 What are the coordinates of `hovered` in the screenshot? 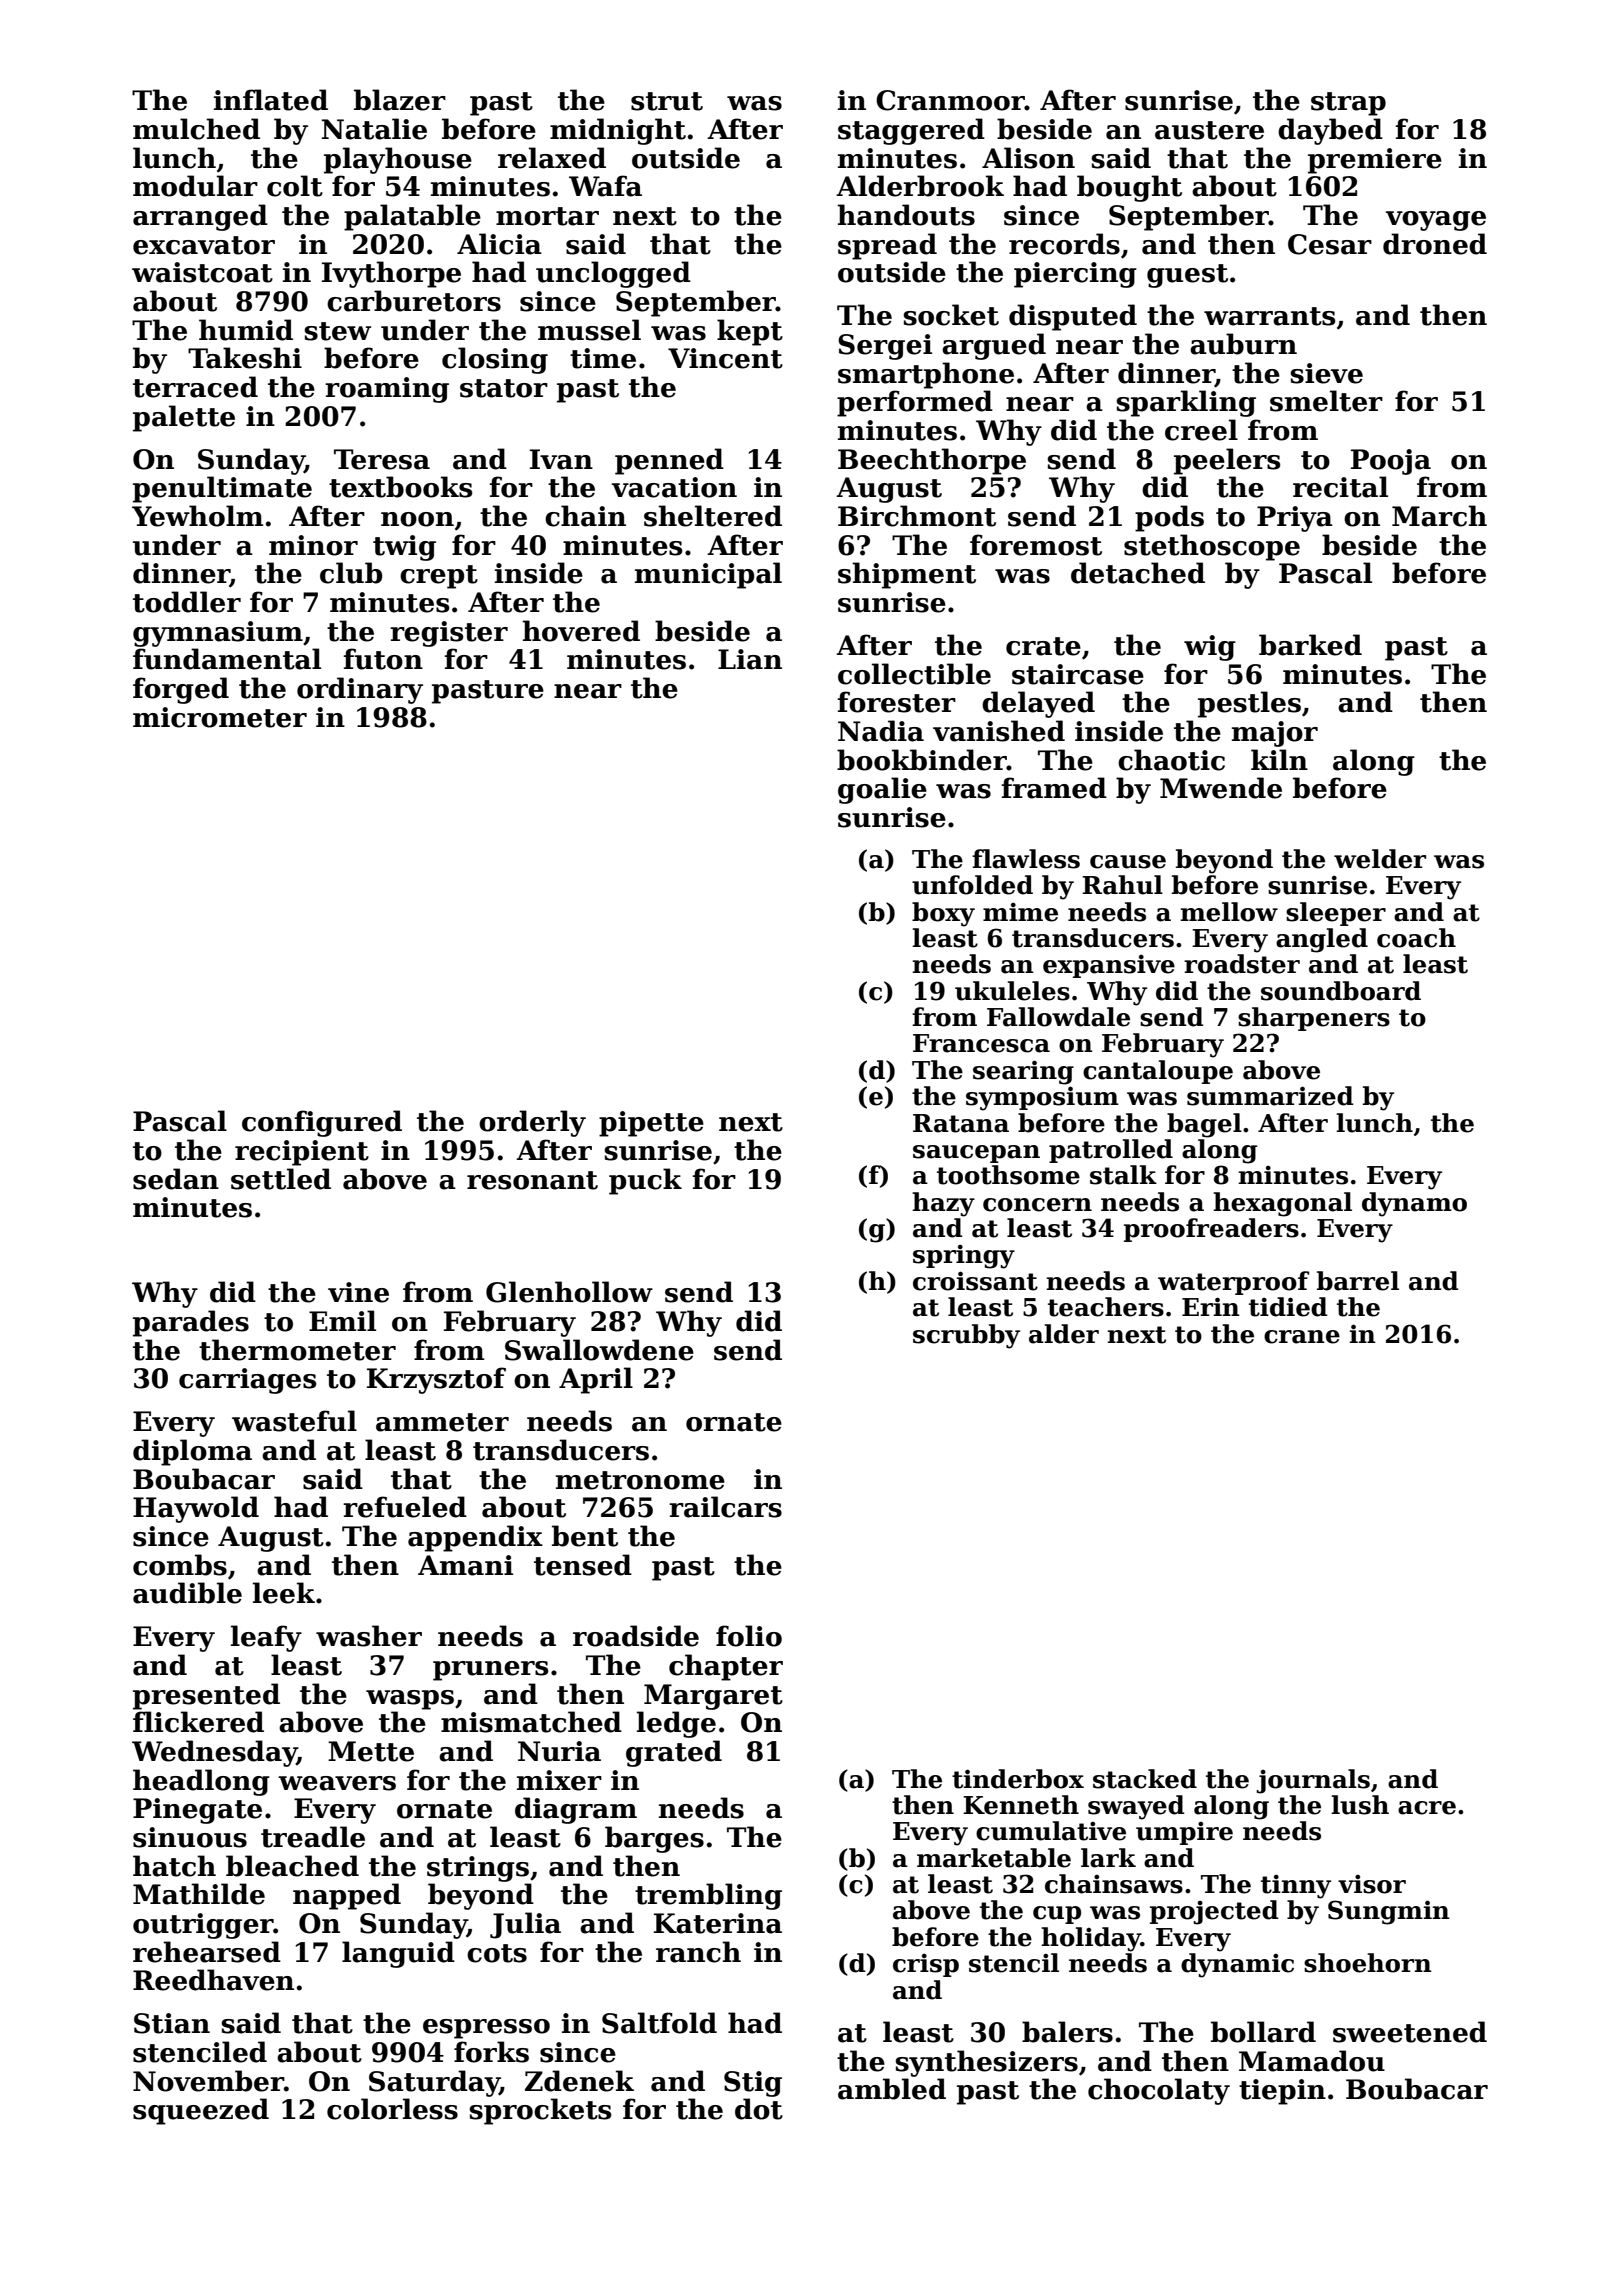 It's located at (581, 631).
